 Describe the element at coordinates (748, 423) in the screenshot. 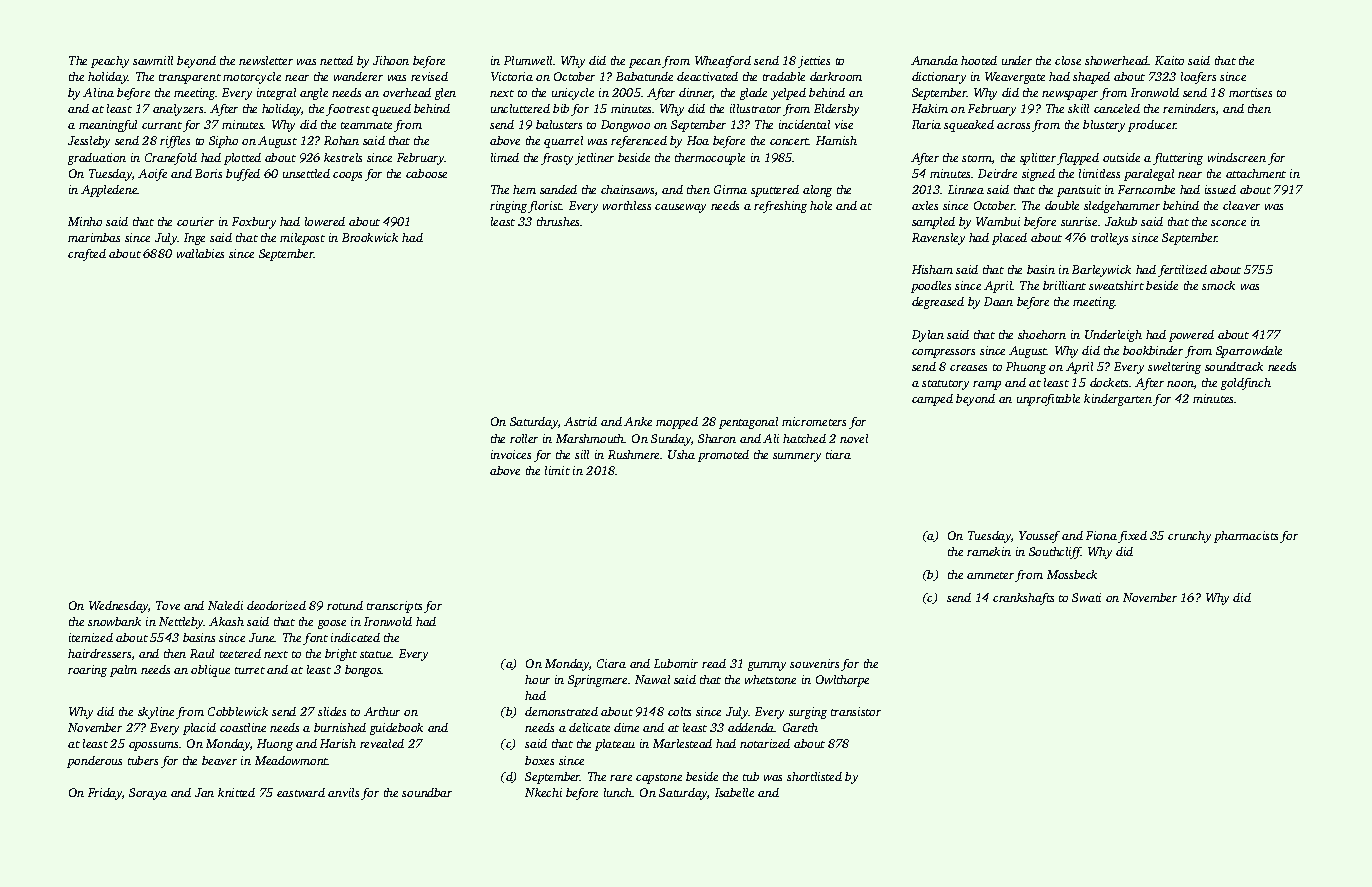

I see `pentagonal` at that location.
